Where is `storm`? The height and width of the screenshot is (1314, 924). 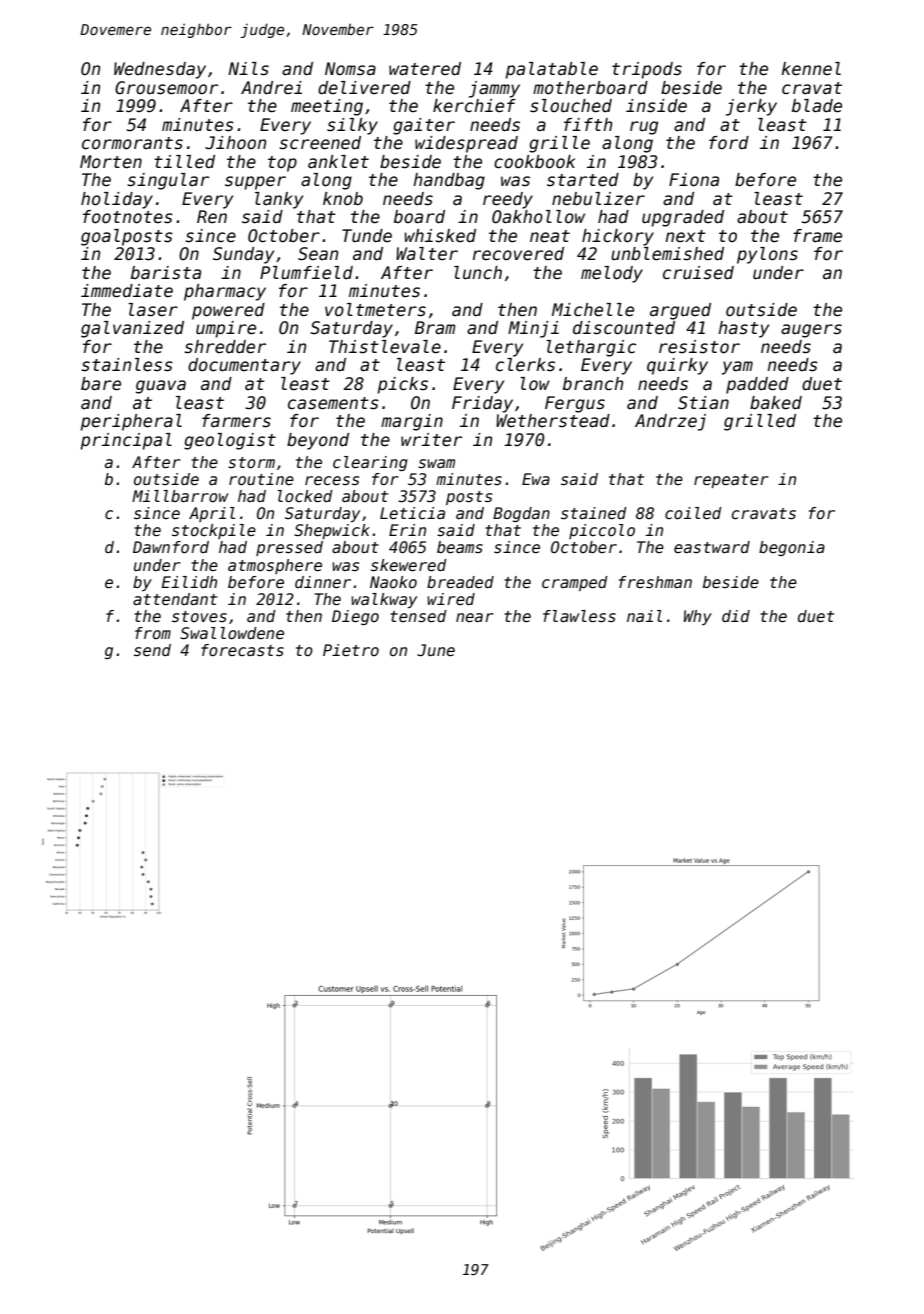 storm is located at coordinates (251, 463).
